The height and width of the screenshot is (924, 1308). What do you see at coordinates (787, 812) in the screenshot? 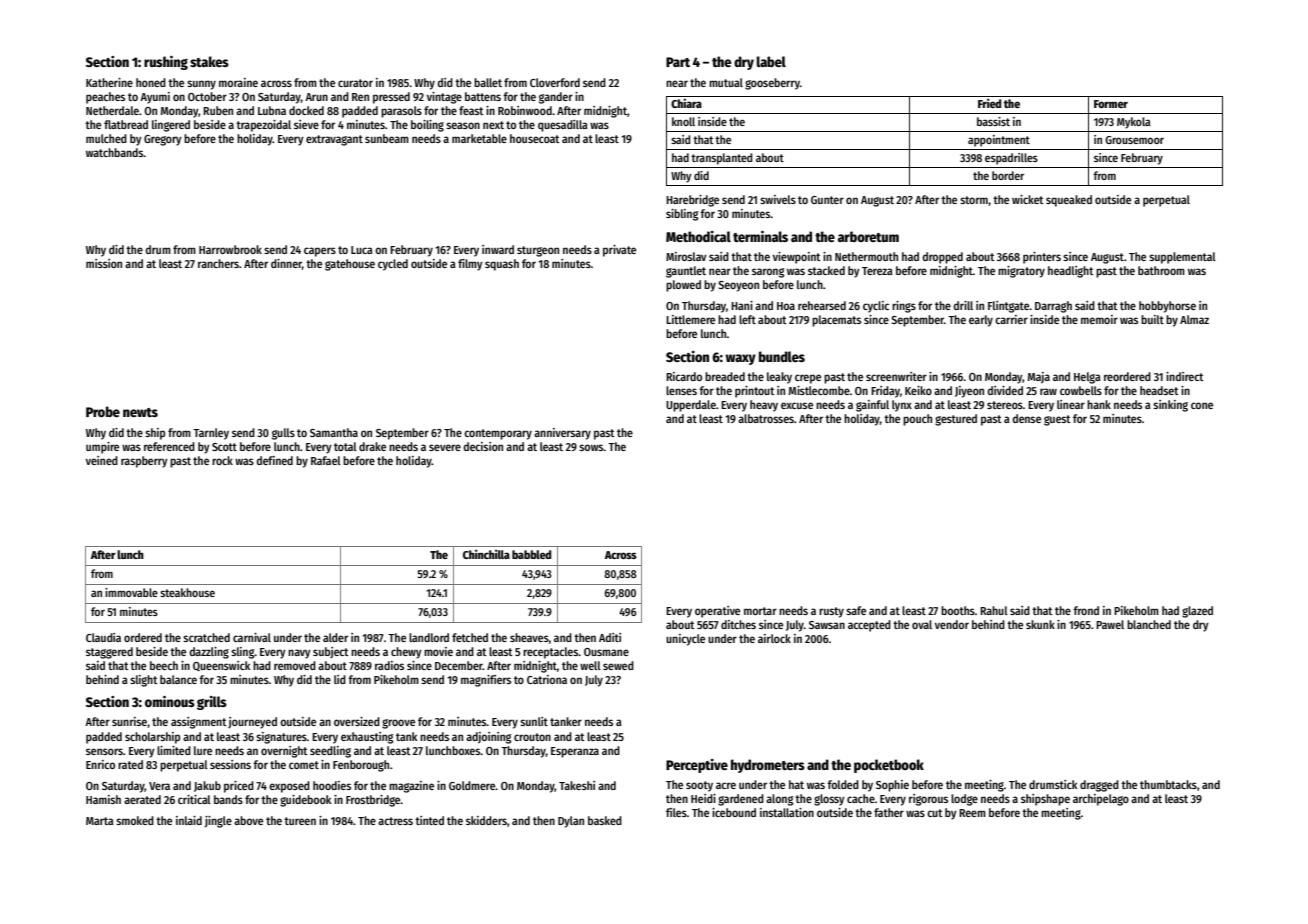
I see `installation` at bounding box center [787, 812].
